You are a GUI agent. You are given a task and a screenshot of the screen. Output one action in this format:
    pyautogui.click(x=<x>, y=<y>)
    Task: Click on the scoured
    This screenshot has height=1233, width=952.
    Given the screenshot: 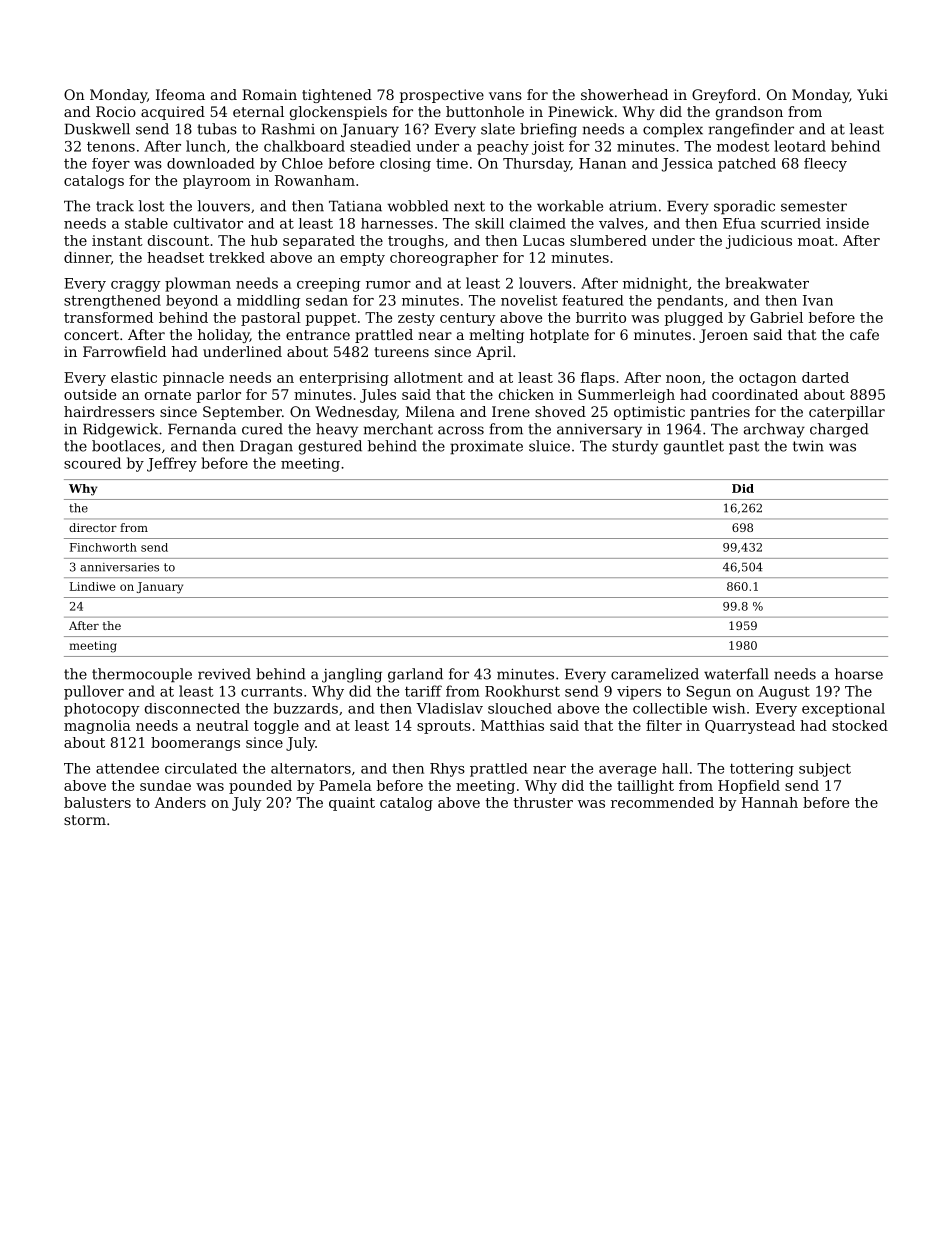 What is the action you would take?
    pyautogui.click(x=92, y=463)
